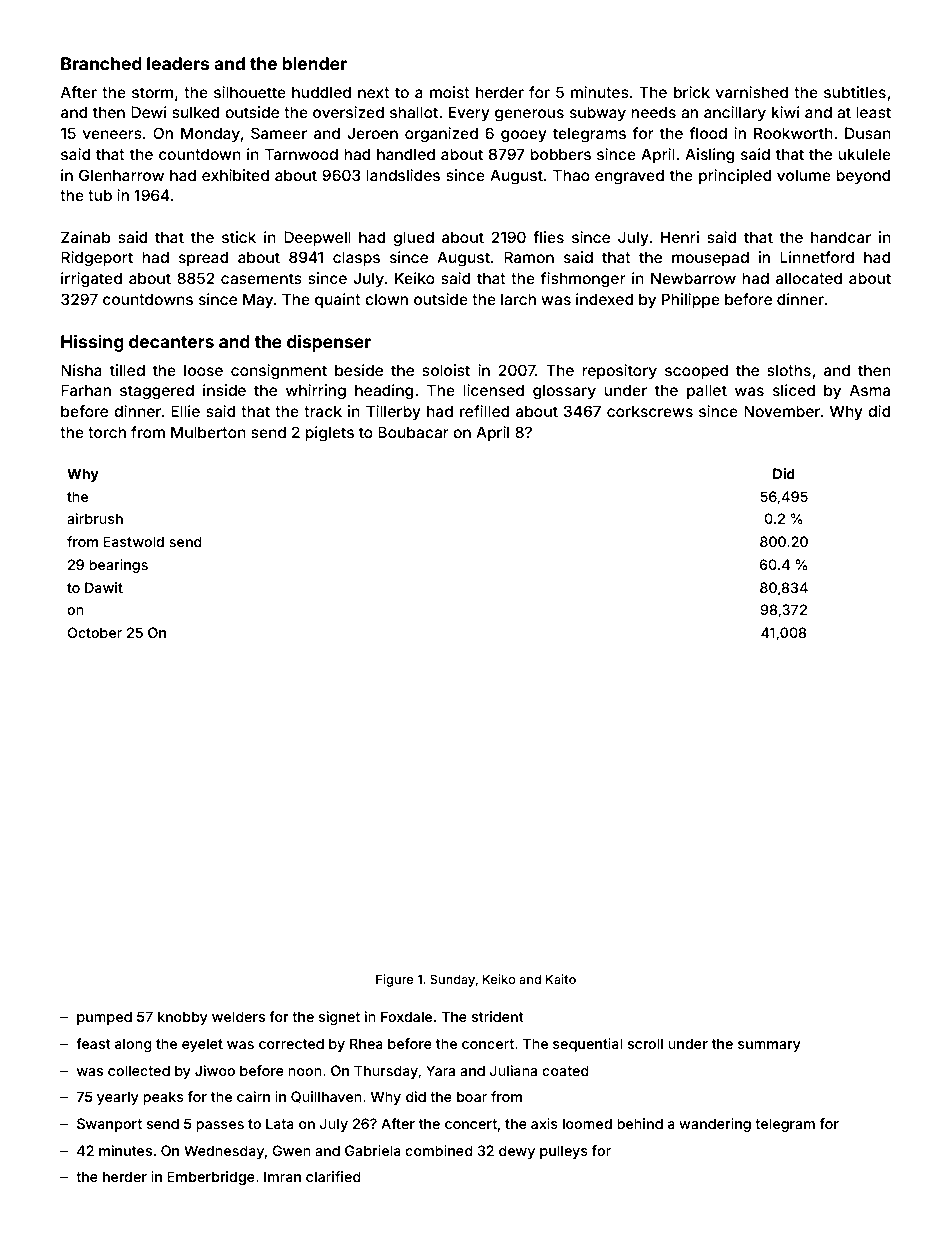 The image size is (952, 1233). I want to click on scroll, so click(645, 1043).
